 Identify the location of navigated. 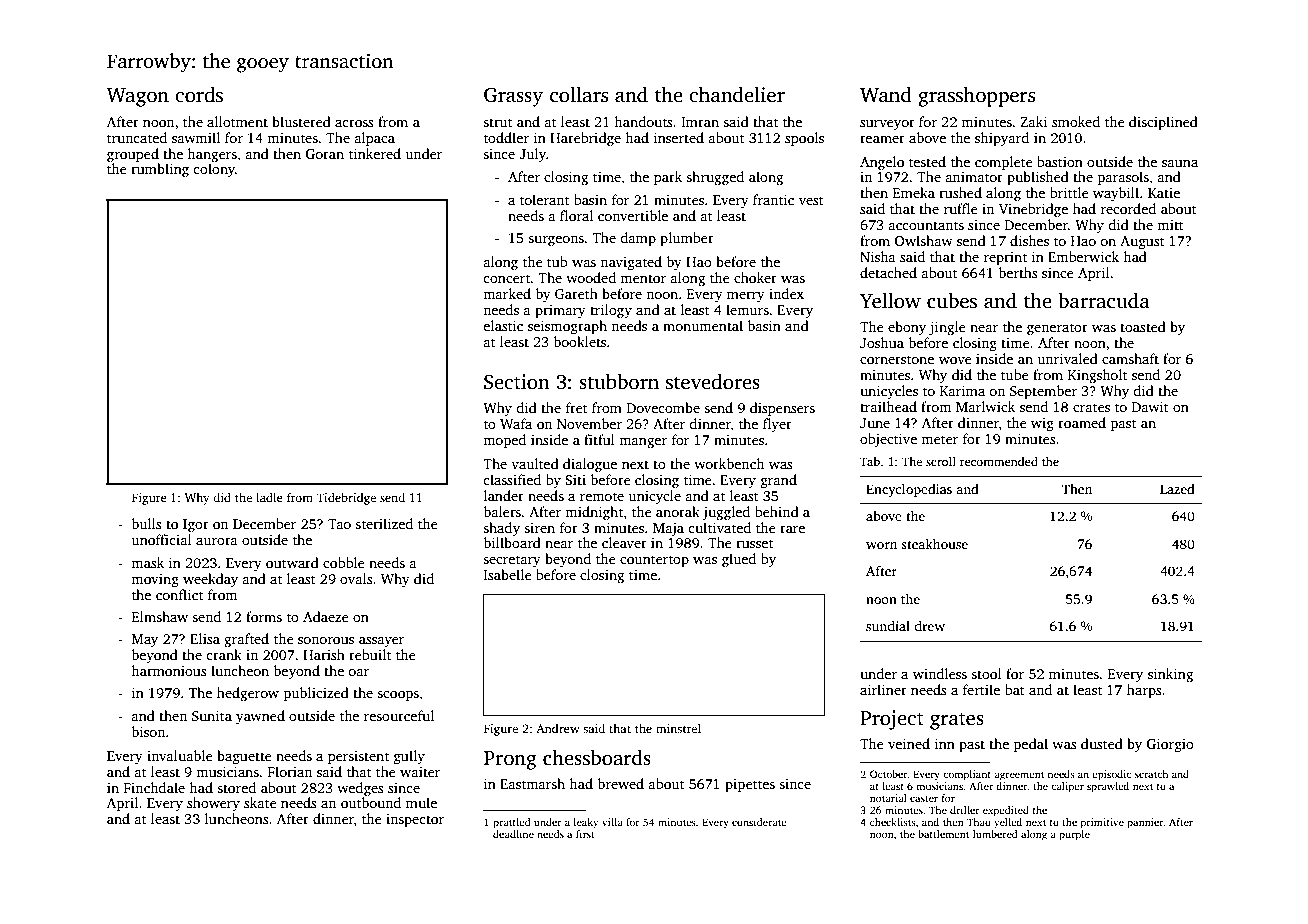
(631, 263).
